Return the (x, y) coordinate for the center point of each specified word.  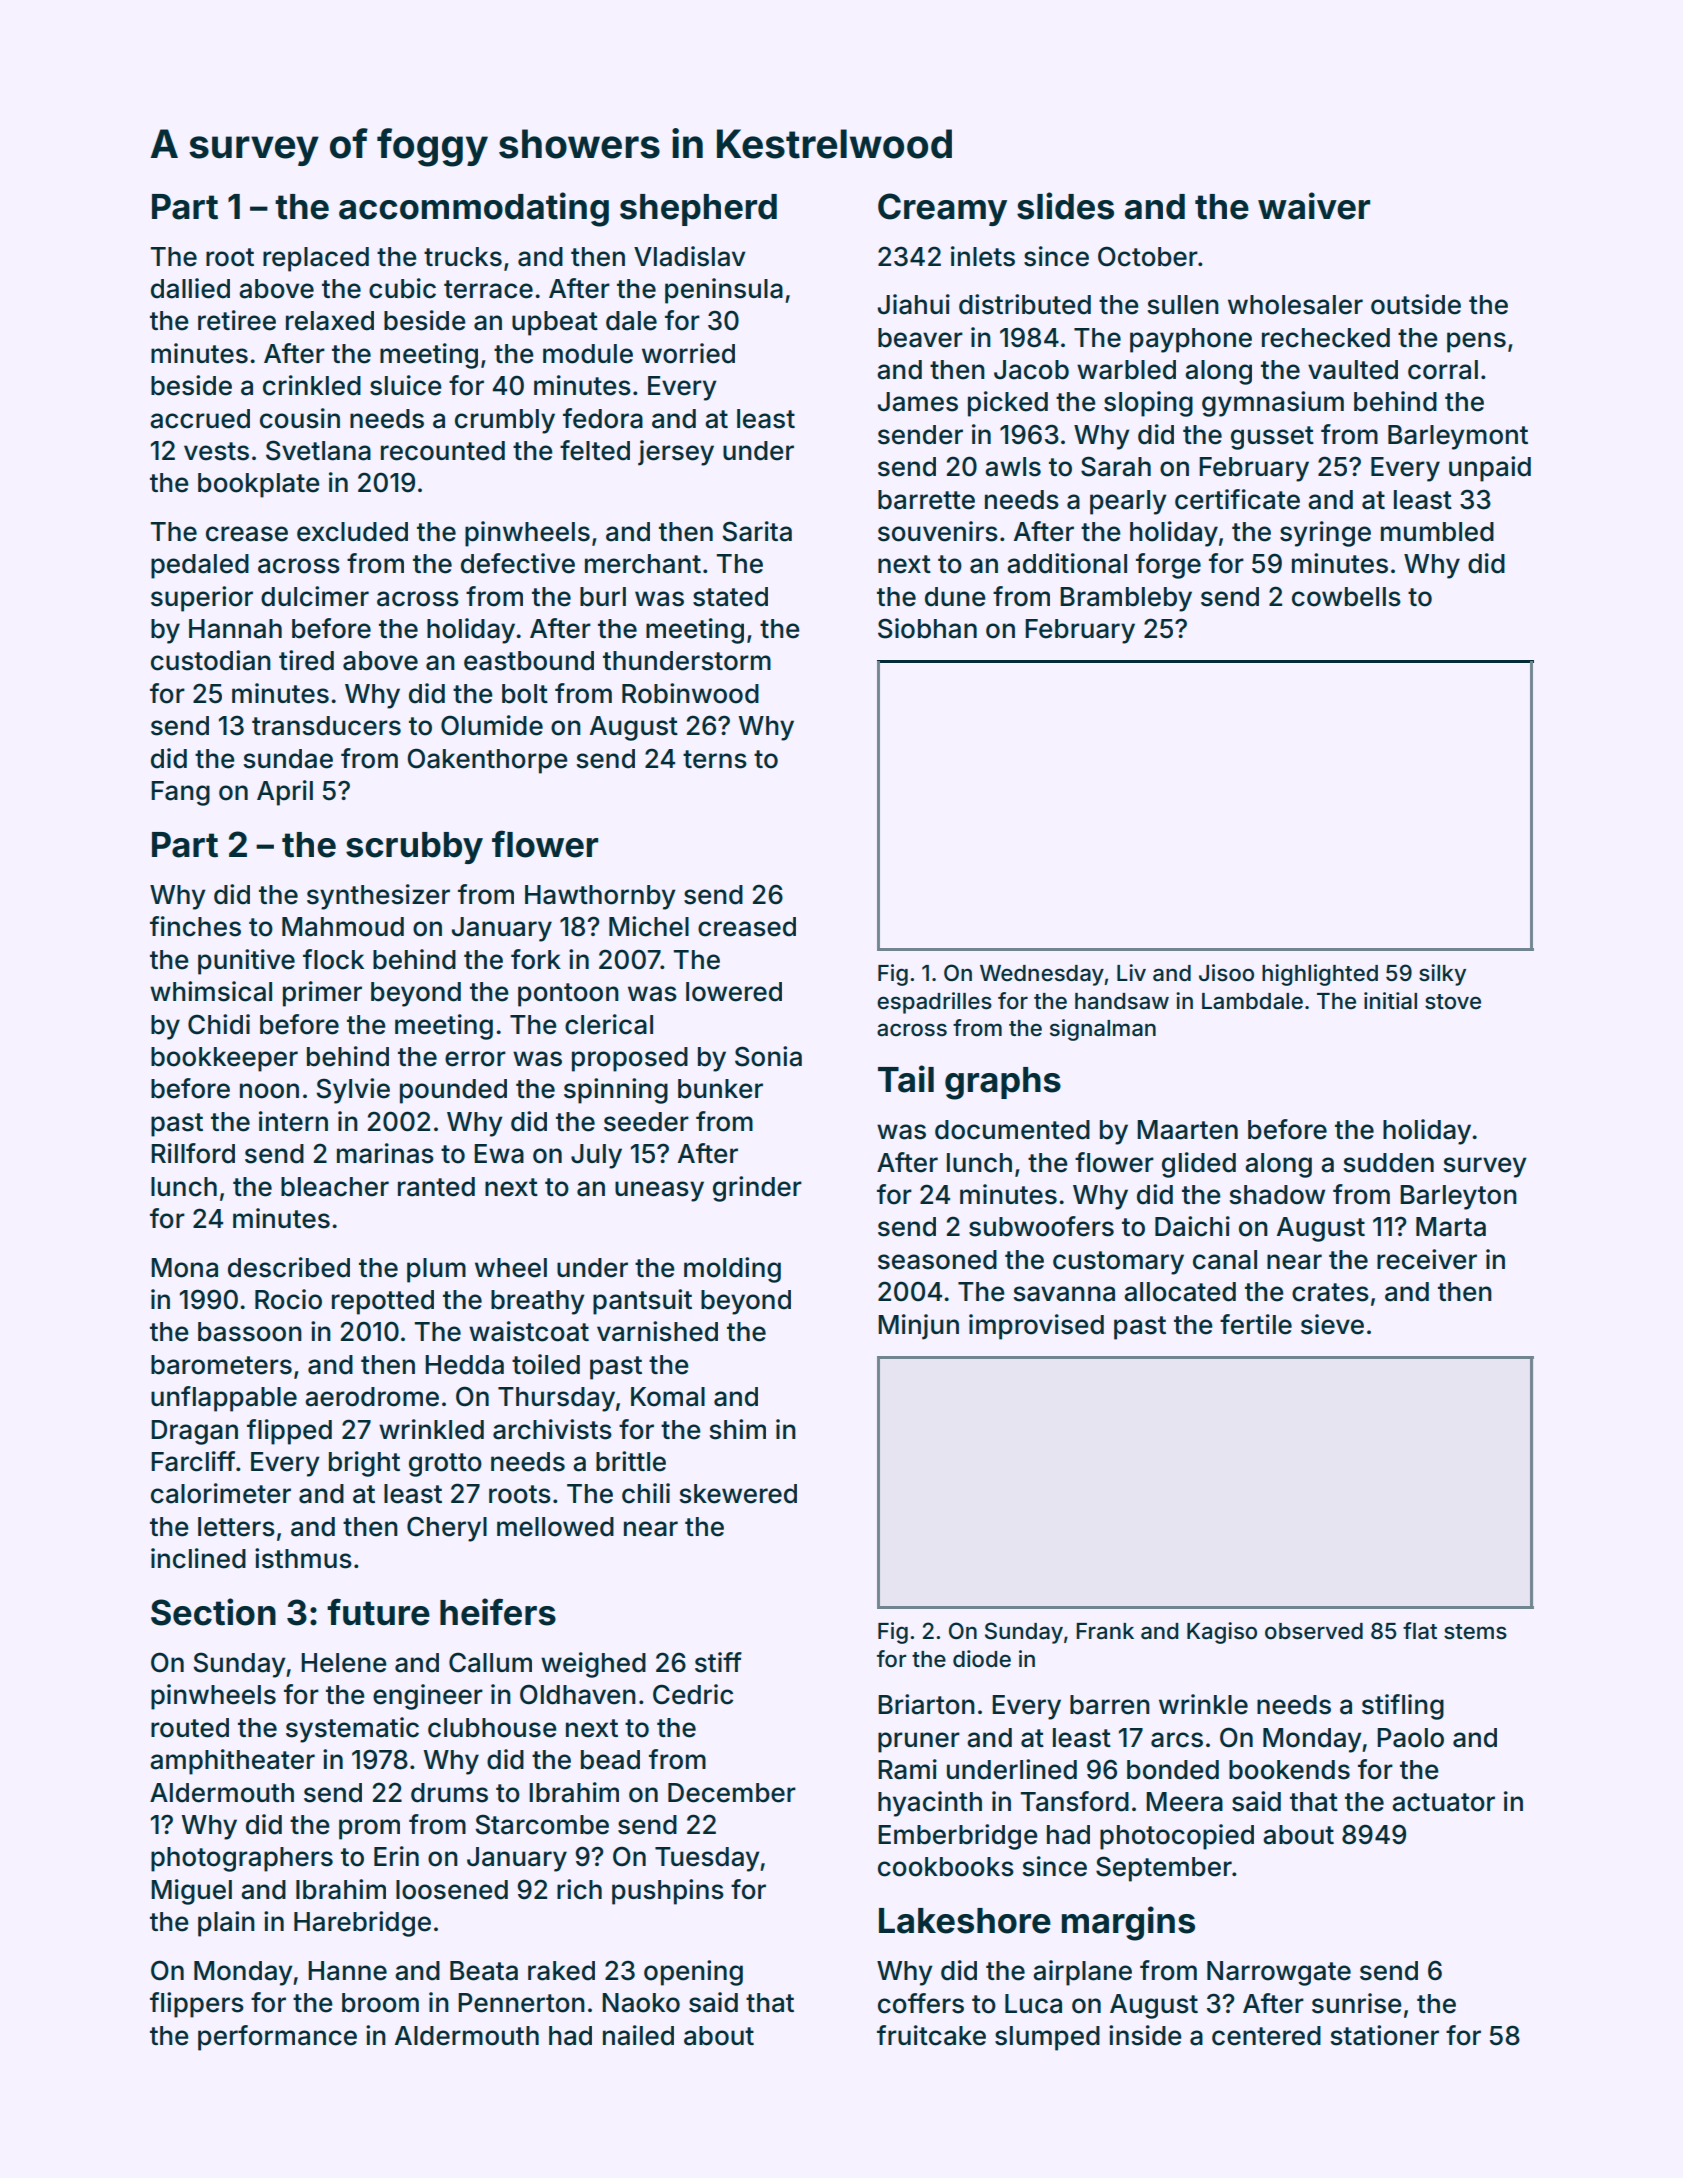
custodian (211, 660)
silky (1442, 975)
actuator (1443, 1802)
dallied (190, 288)
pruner (919, 1742)
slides (1065, 206)
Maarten (1187, 1130)
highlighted (1320, 975)
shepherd (698, 210)
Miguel (191, 1892)
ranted (436, 1187)
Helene (344, 1663)
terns (715, 759)
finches (195, 926)
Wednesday (1042, 975)
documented (1012, 1130)
